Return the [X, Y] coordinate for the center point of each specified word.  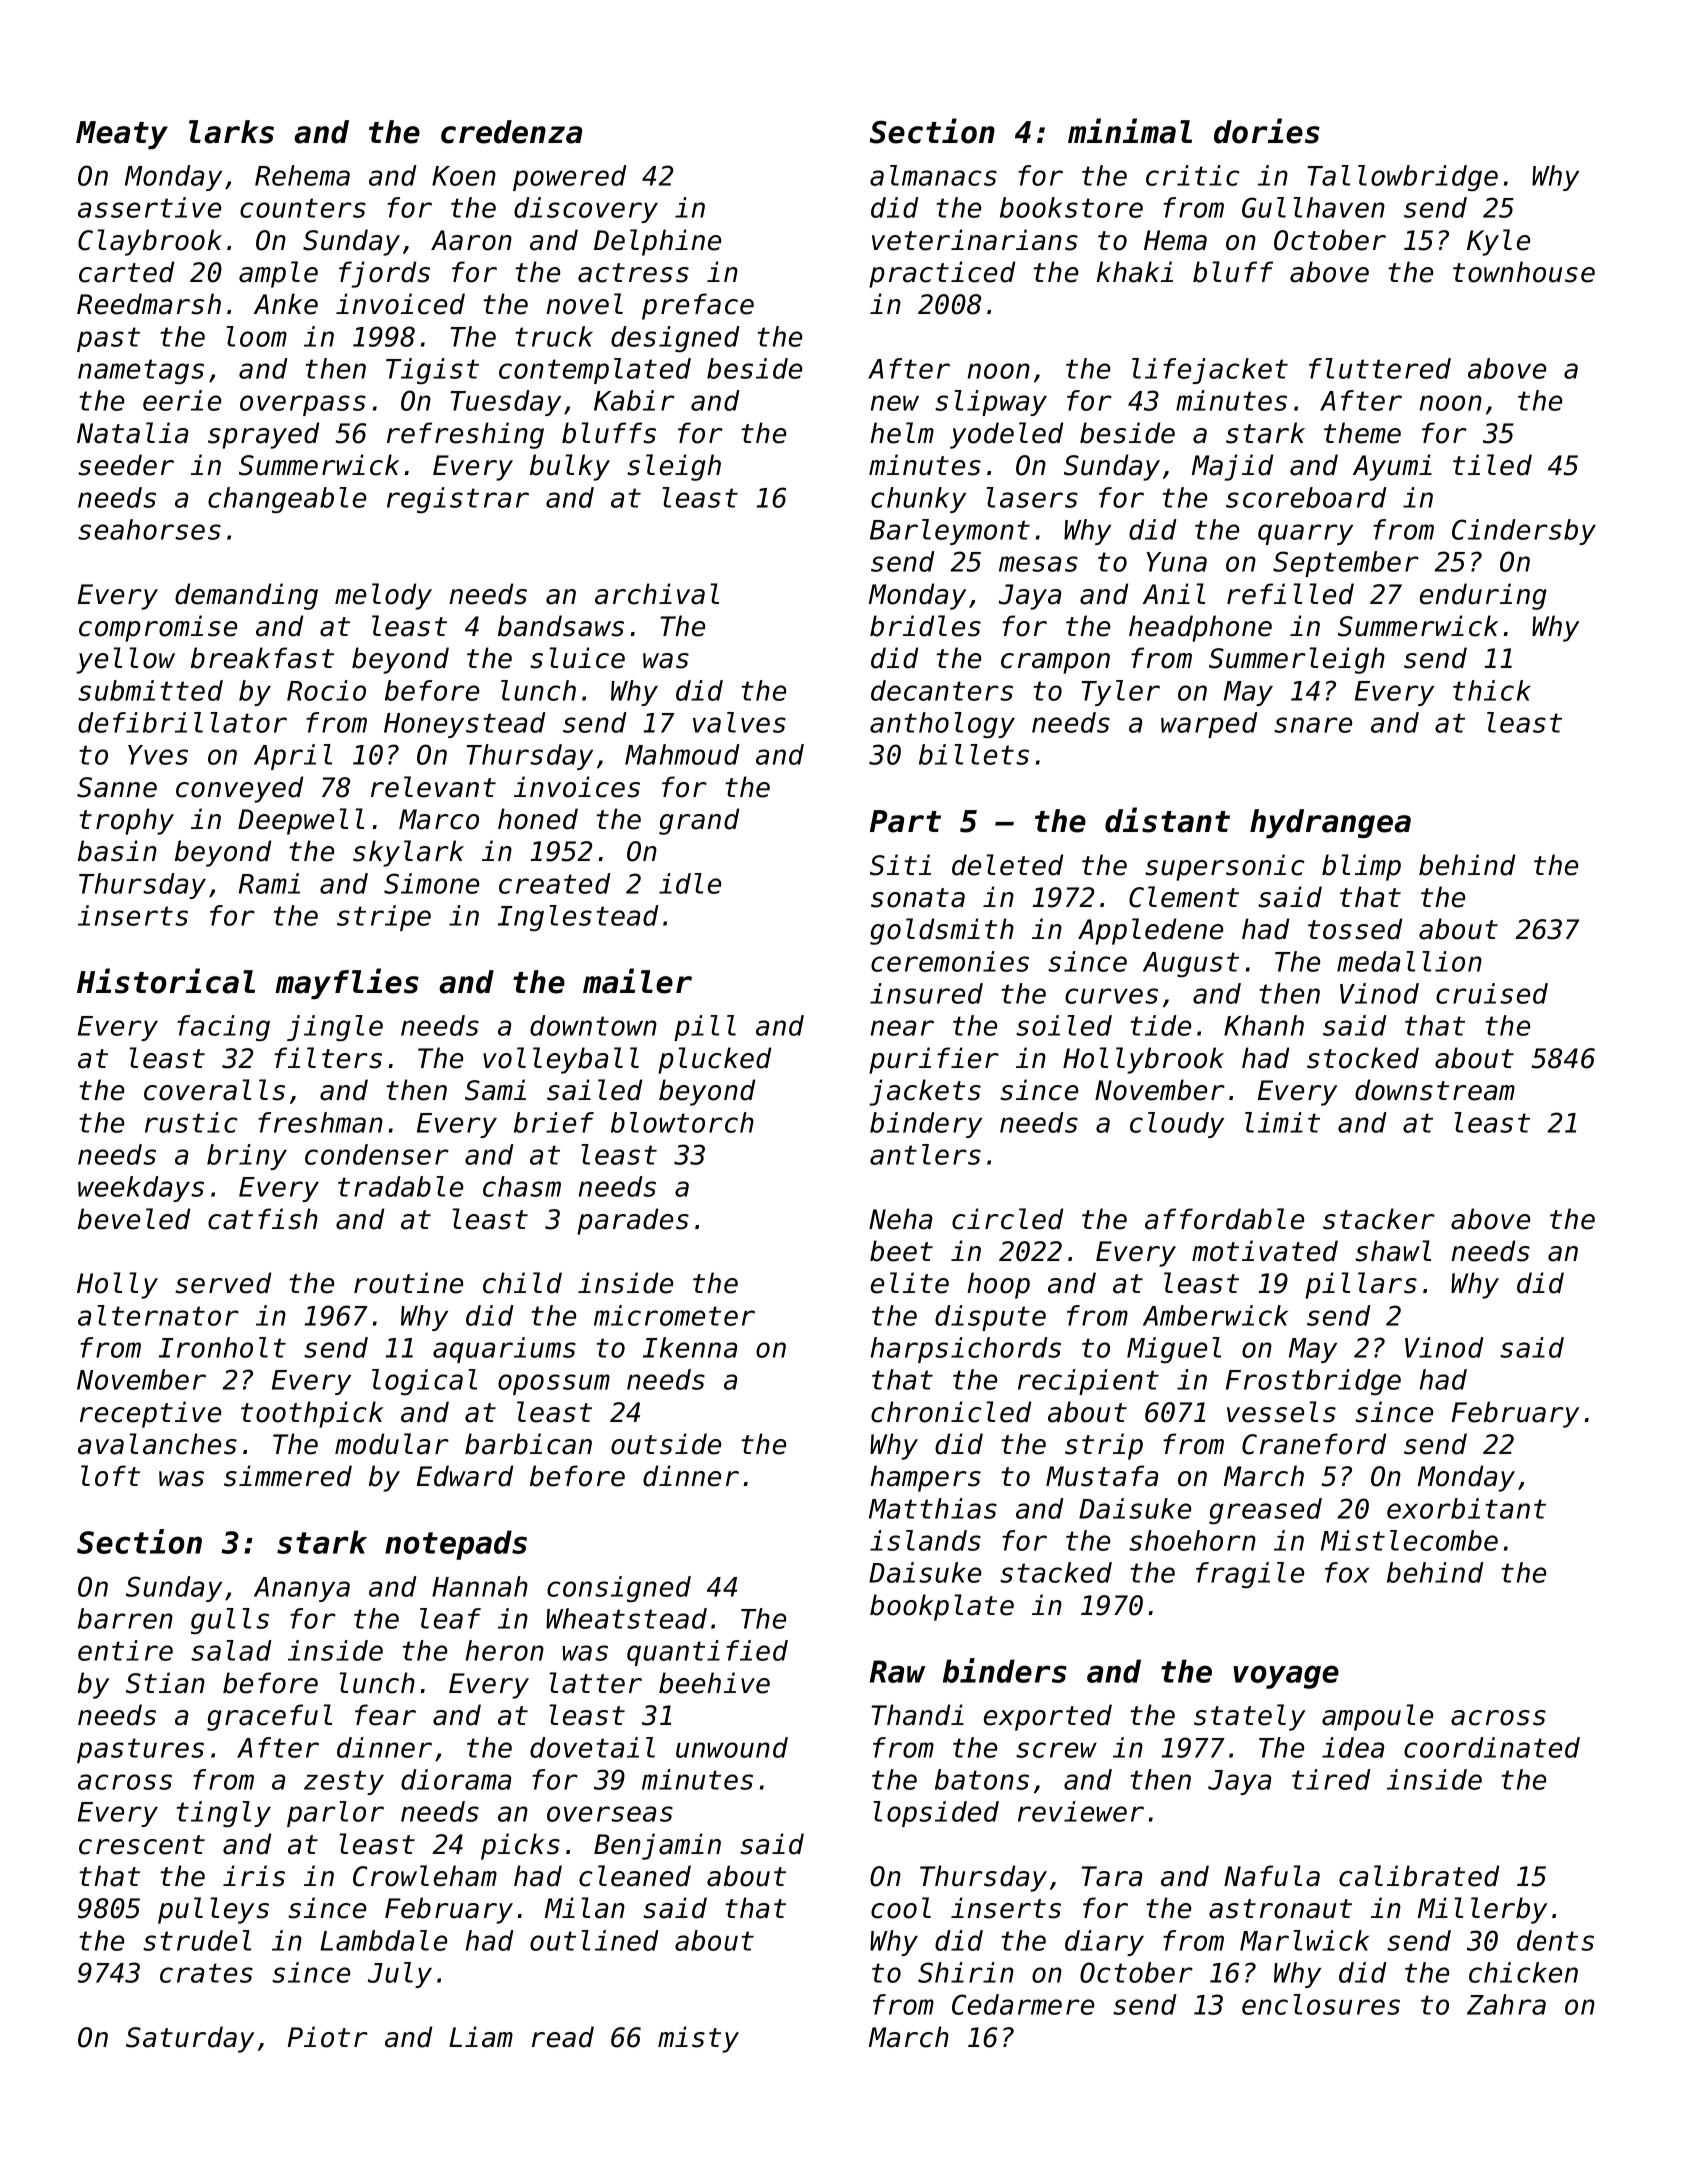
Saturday [190, 2039]
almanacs [933, 175]
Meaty [122, 135]
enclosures [1321, 2004]
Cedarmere [1023, 2004]
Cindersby [1524, 532]
